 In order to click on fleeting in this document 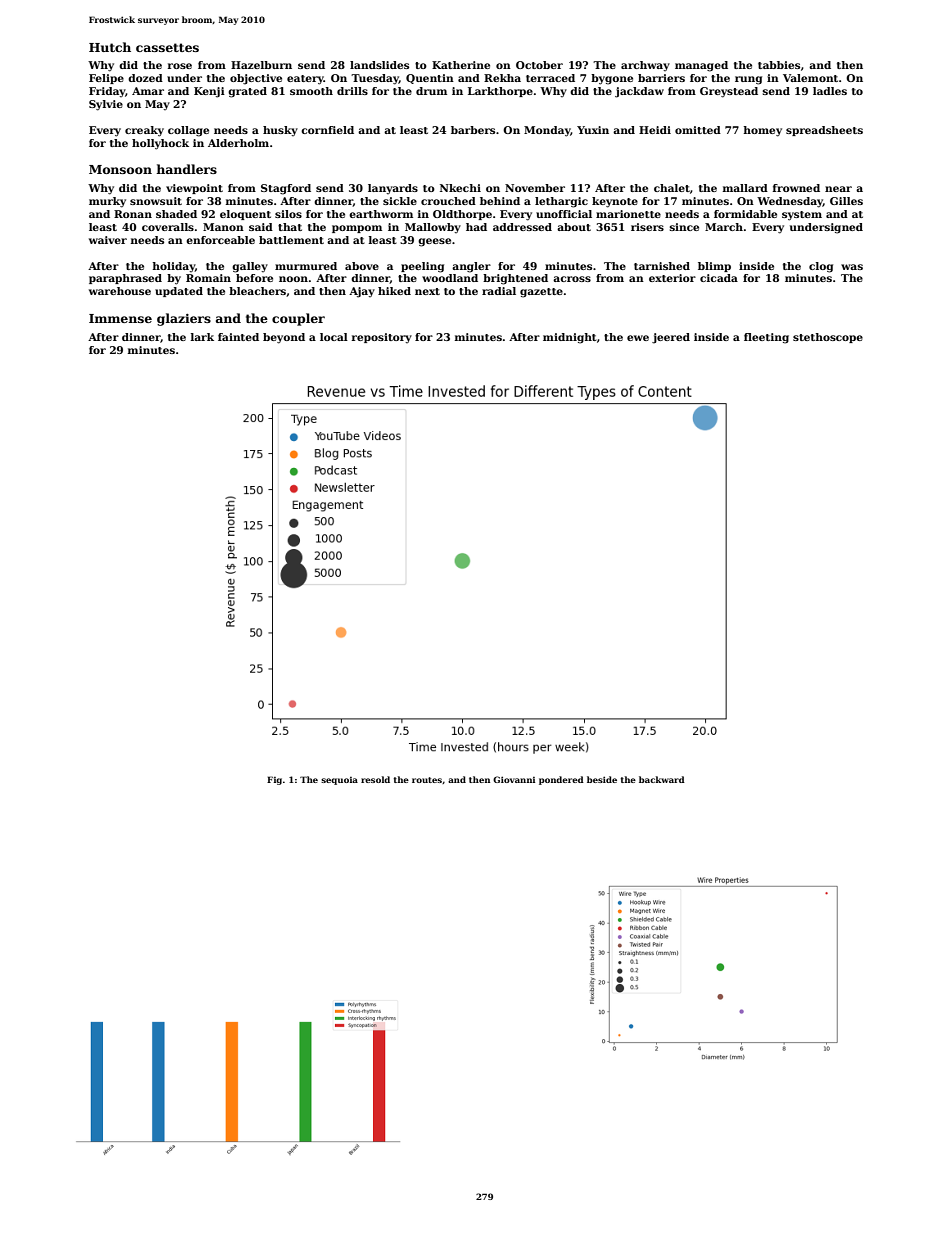, I will do `click(766, 338)`.
